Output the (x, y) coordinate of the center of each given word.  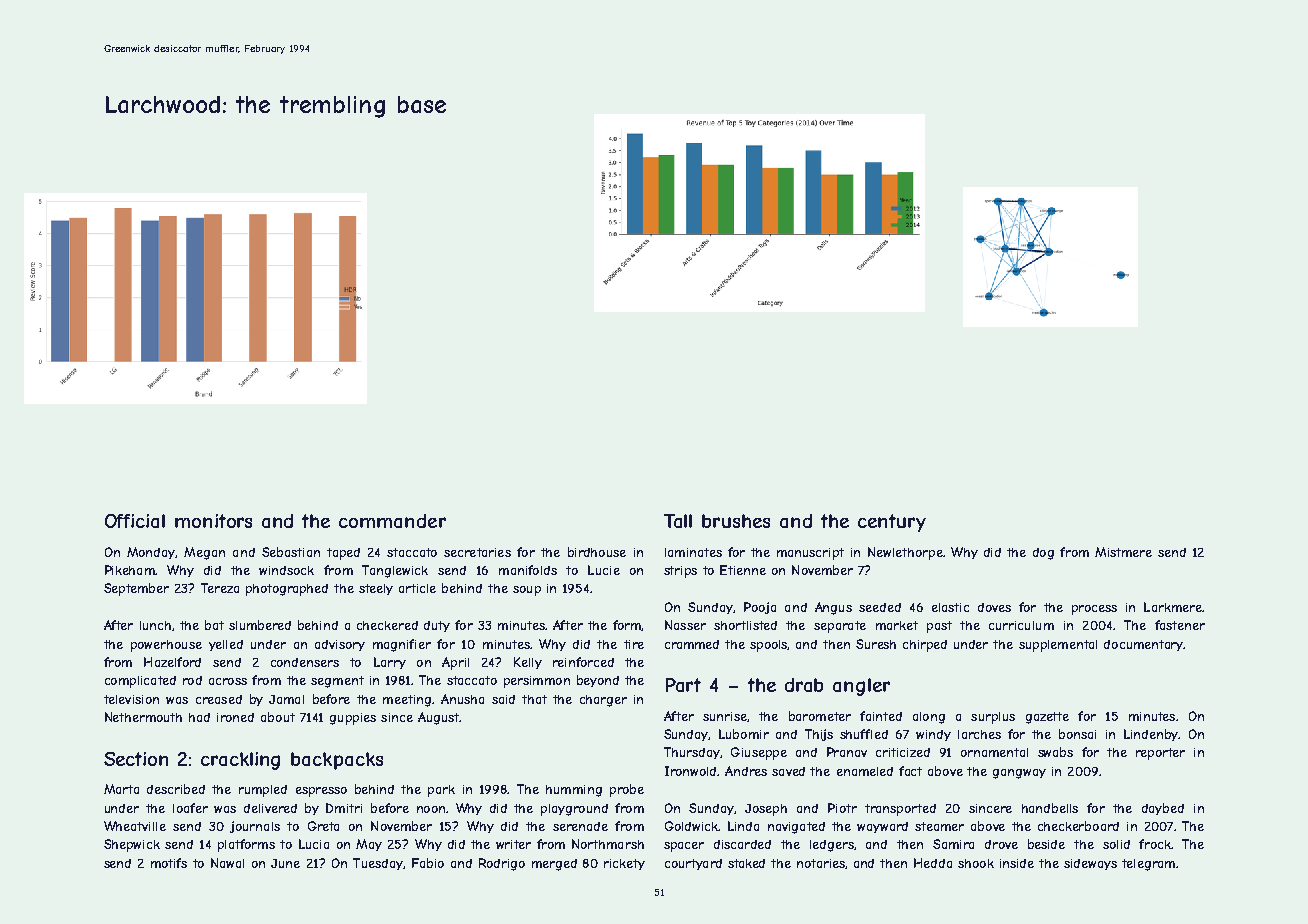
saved (788, 771)
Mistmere (1123, 552)
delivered (270, 808)
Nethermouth (143, 717)
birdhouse (597, 552)
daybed (1163, 809)
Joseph (766, 810)
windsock (286, 570)
